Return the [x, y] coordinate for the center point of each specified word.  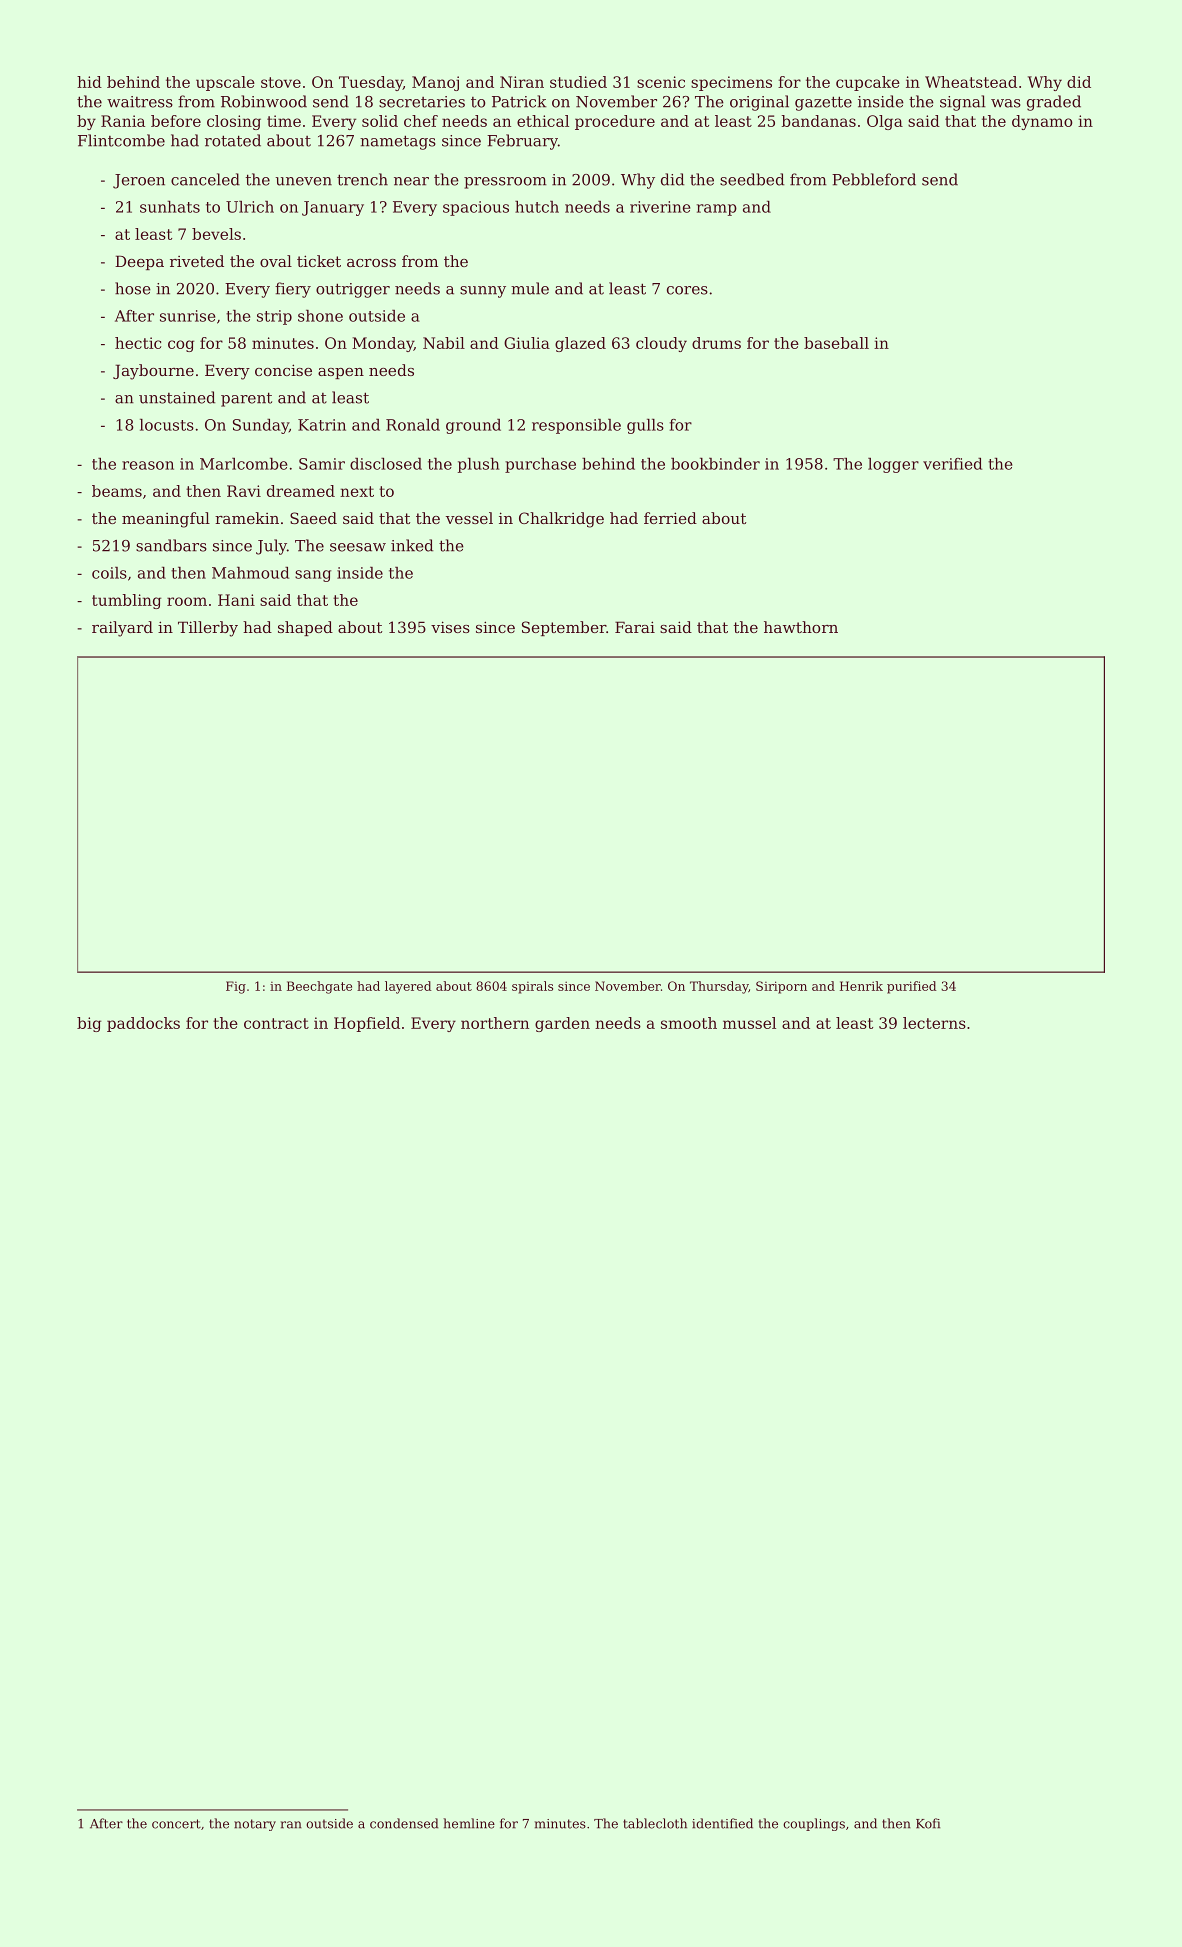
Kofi [928, 1823]
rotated [233, 140]
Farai [635, 627]
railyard [122, 629]
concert [176, 1824]
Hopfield [367, 1024]
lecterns [934, 1023]
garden [562, 1024]
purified [912, 987]
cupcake [868, 83]
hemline [469, 1823]
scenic [661, 82]
